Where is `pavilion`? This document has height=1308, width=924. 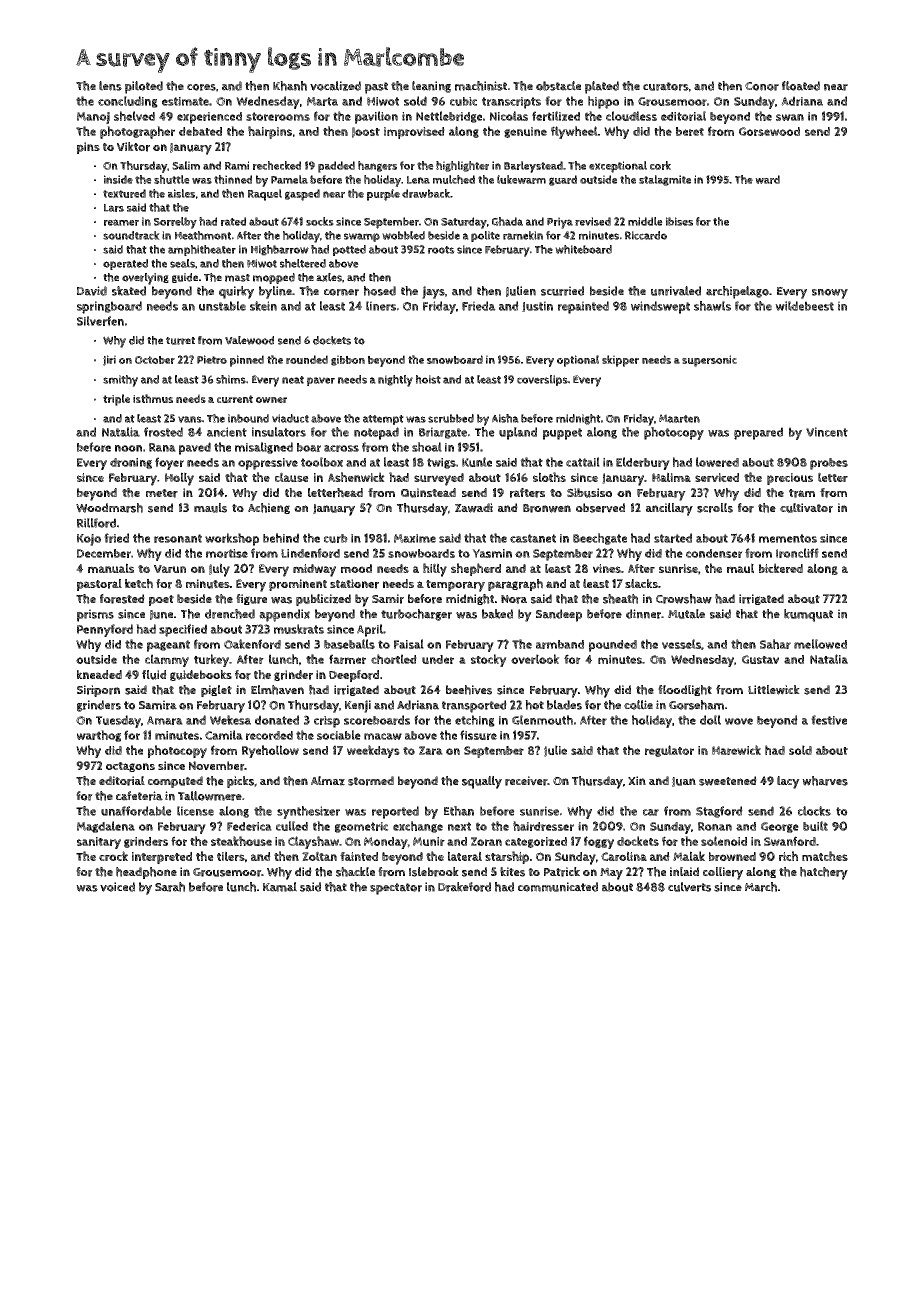
pavilion is located at coordinates (376, 117).
